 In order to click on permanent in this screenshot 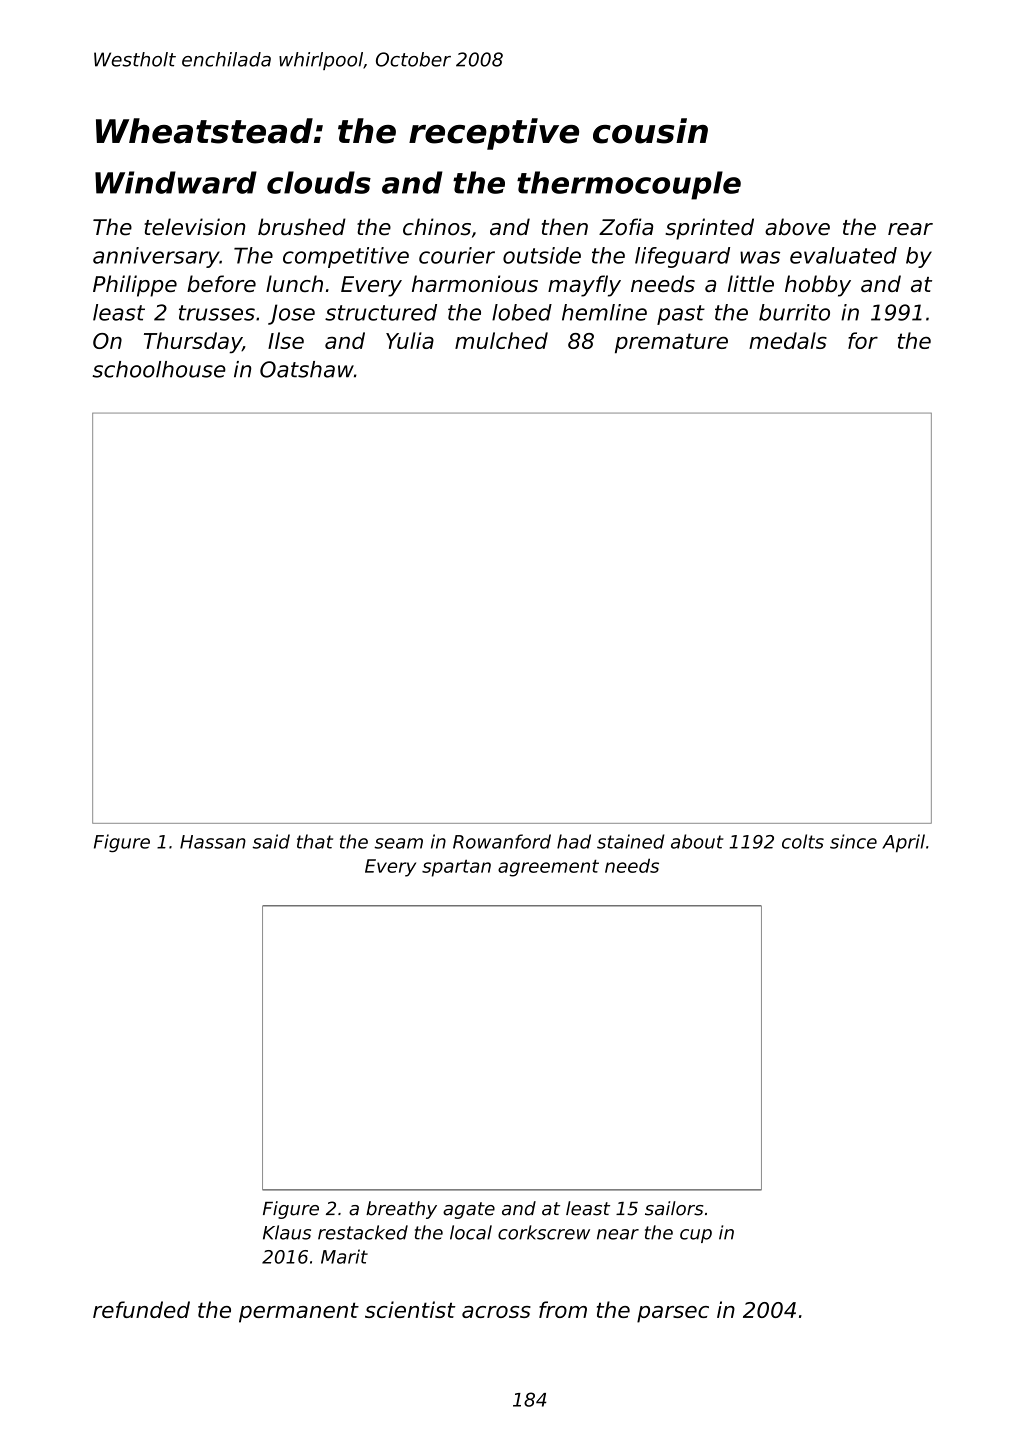, I will do `click(299, 1312)`.
